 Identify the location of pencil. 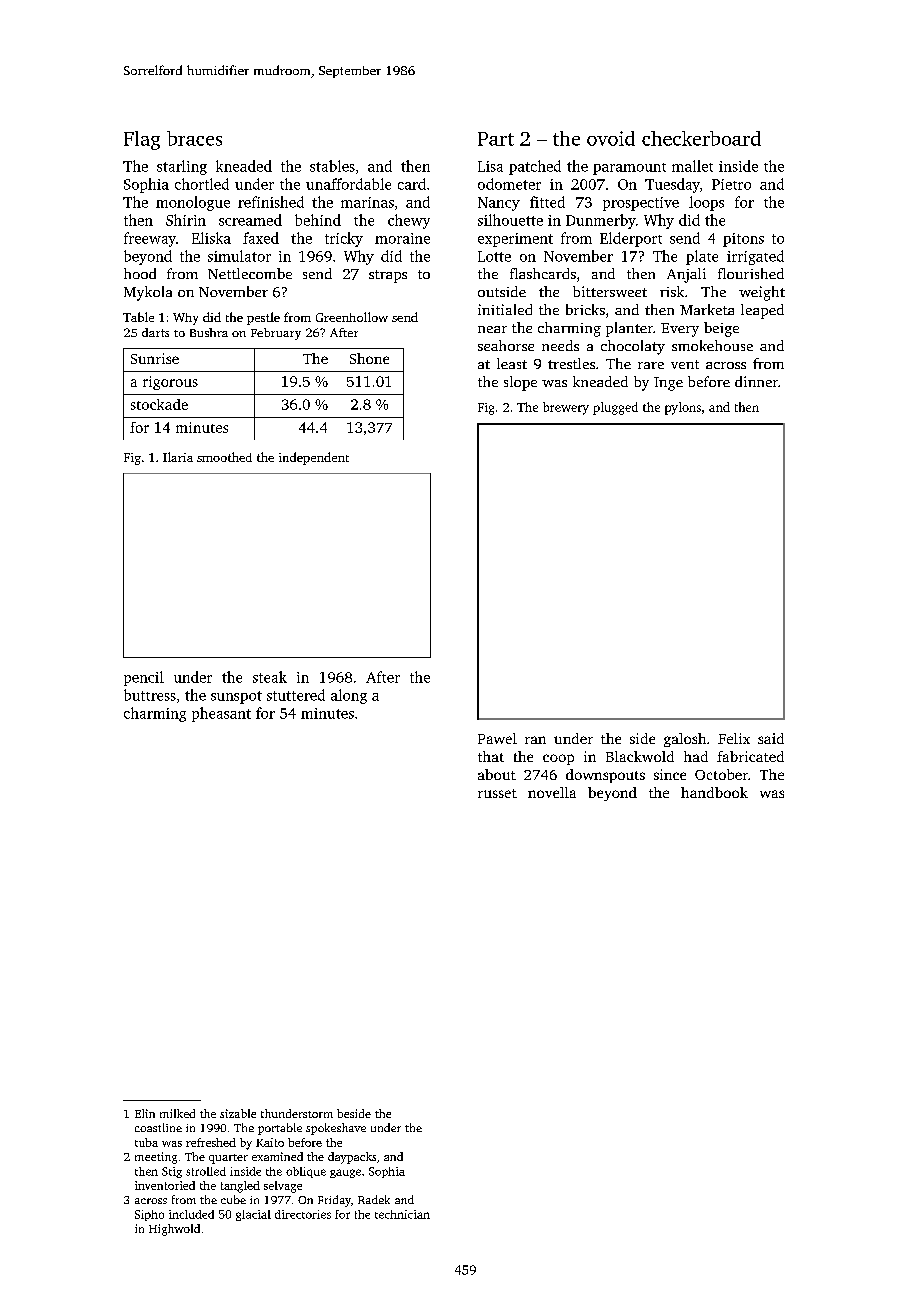
(144, 678).
